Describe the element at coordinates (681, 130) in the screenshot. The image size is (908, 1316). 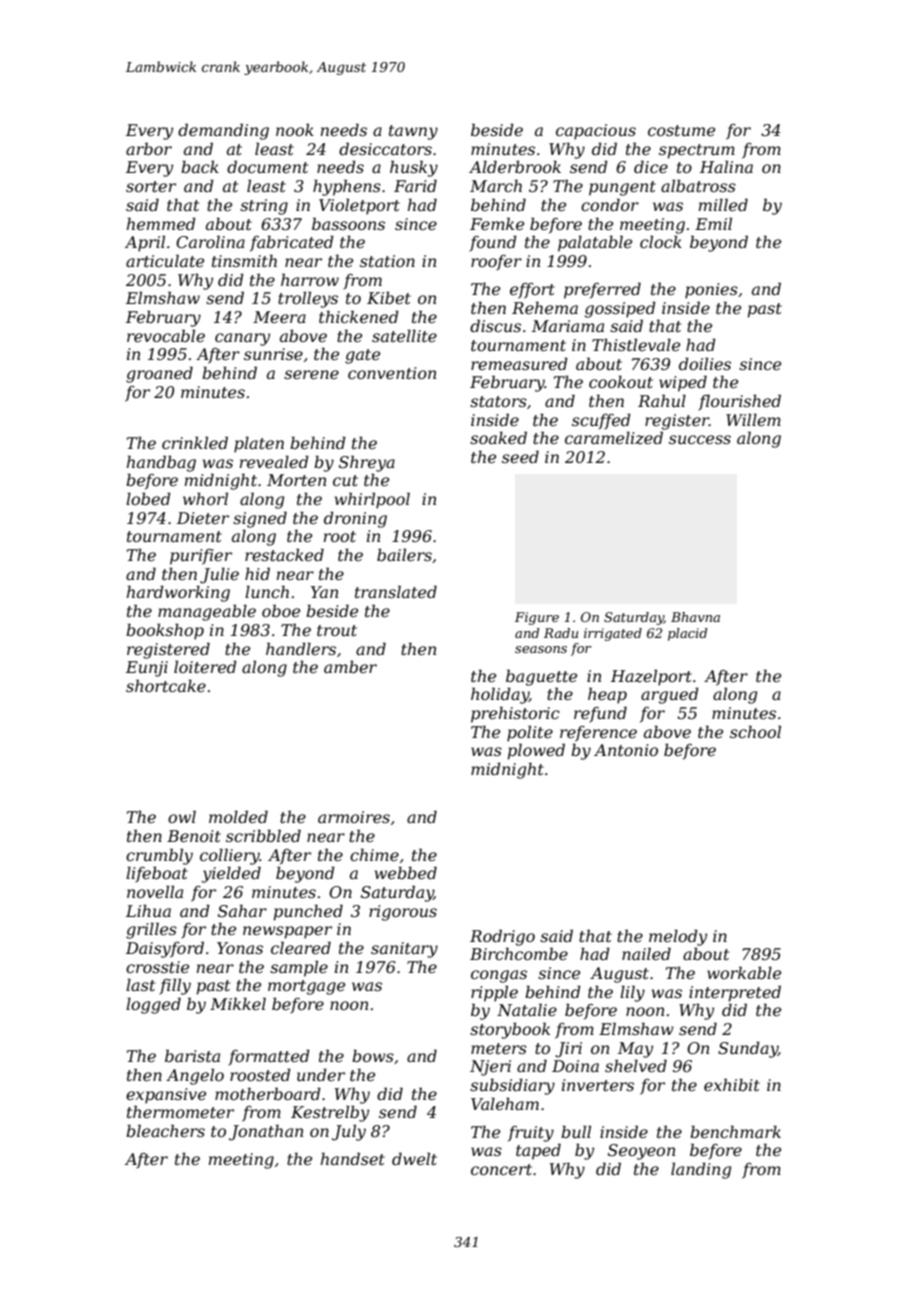
I see `costume` at that location.
